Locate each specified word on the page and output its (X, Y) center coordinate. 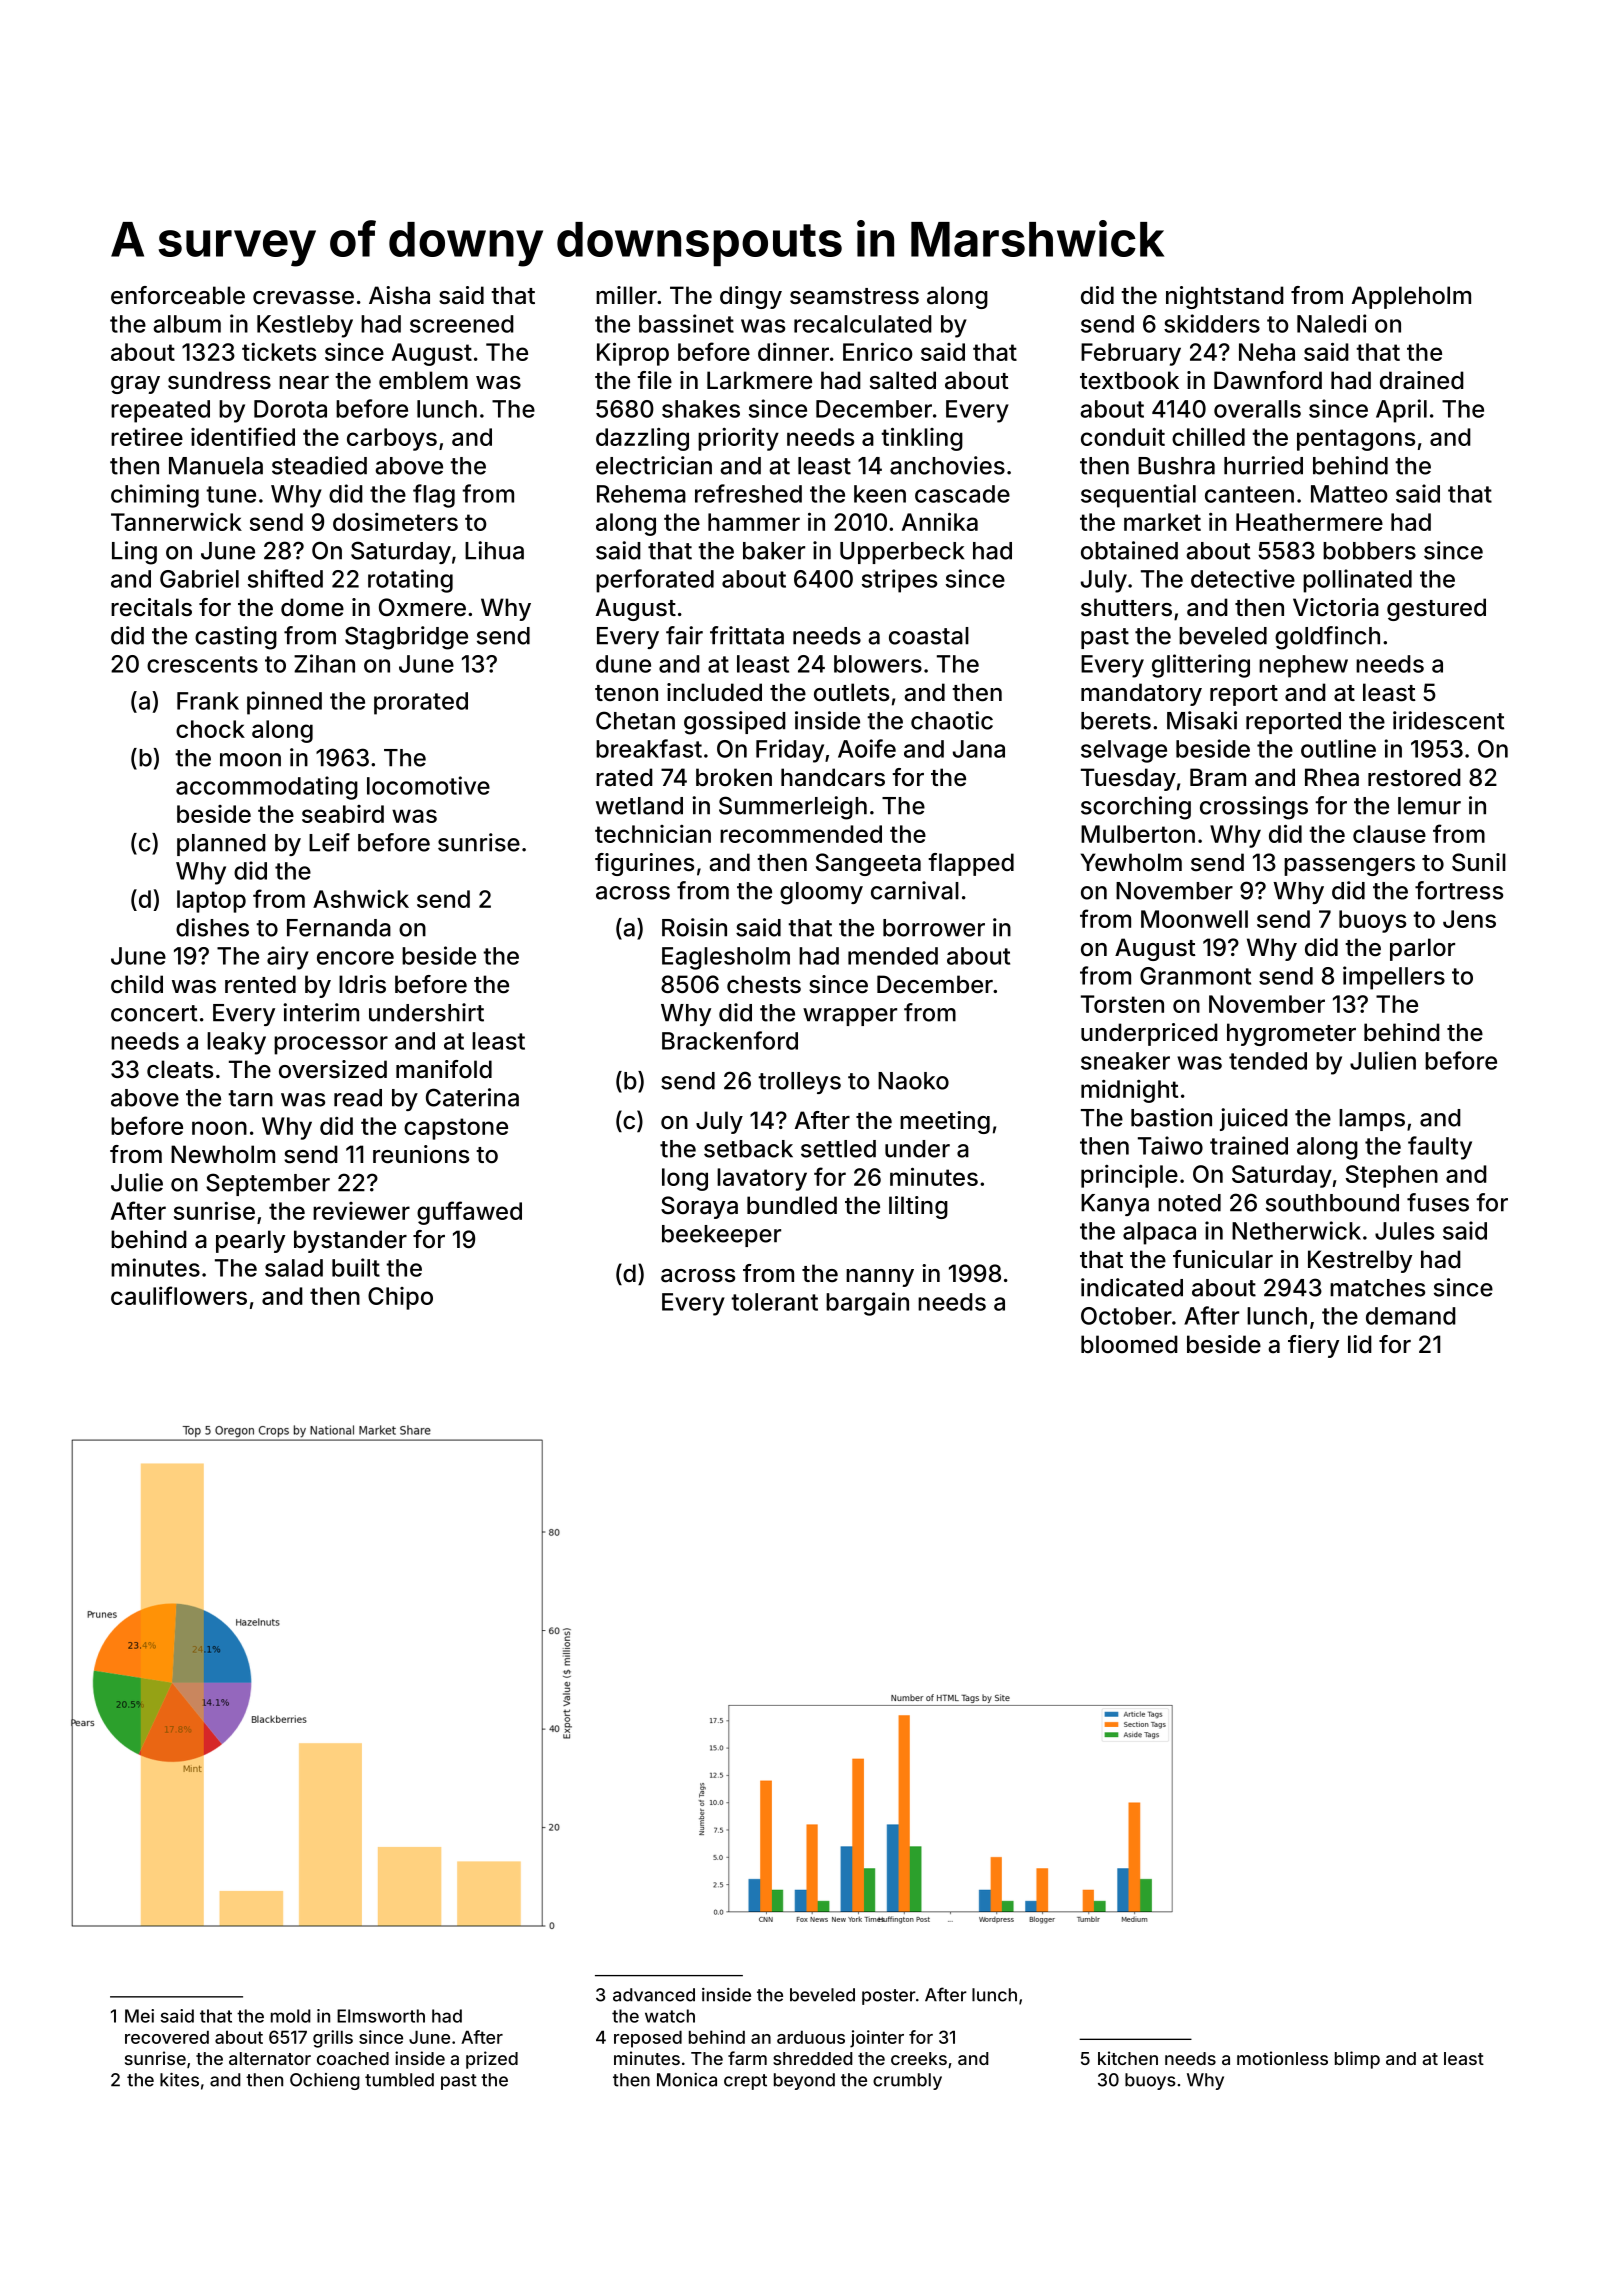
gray (135, 385)
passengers (1349, 867)
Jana (979, 749)
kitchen (1128, 2058)
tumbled (399, 2080)
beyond (804, 2081)
